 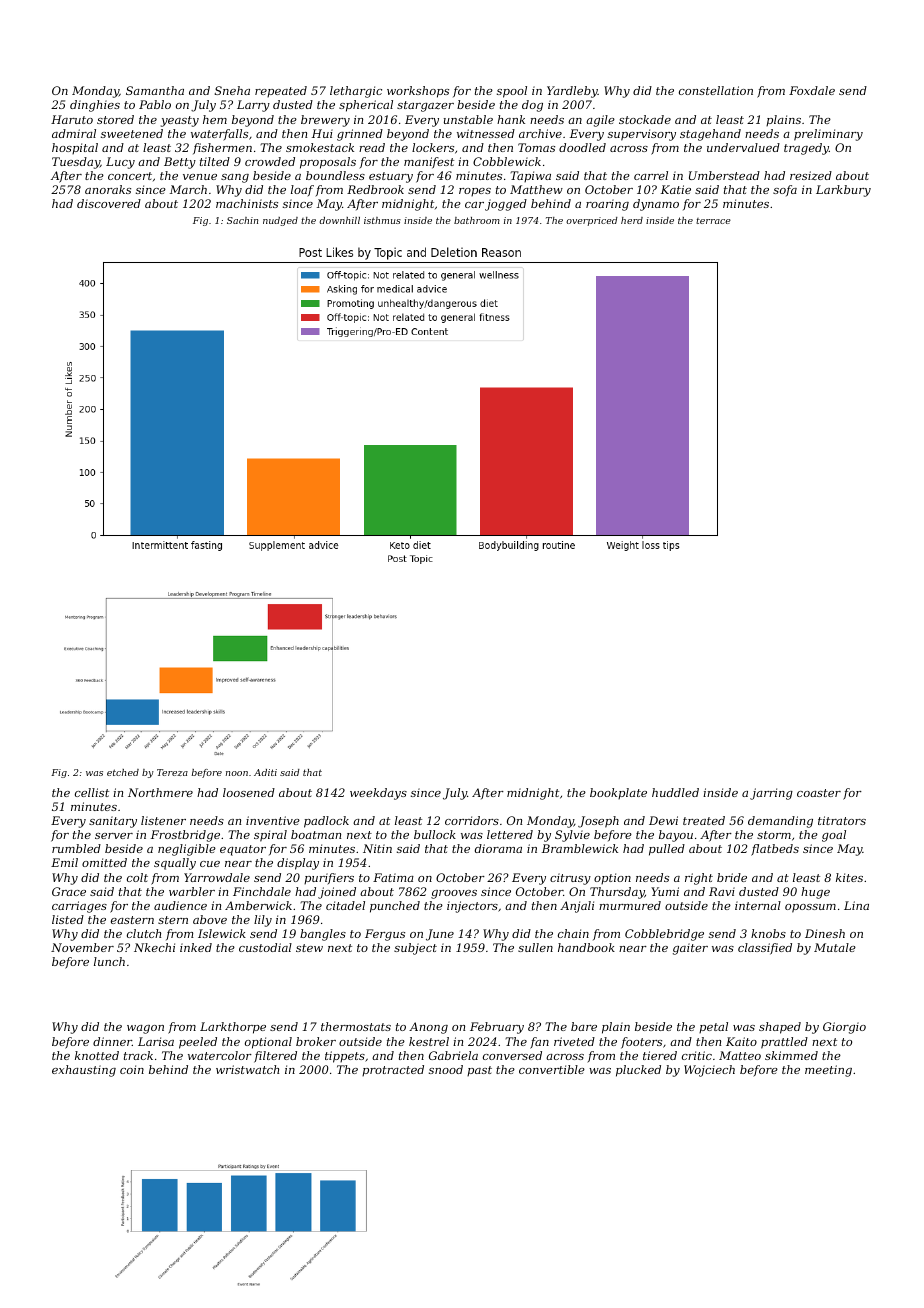 I want to click on jogged, so click(x=506, y=205).
